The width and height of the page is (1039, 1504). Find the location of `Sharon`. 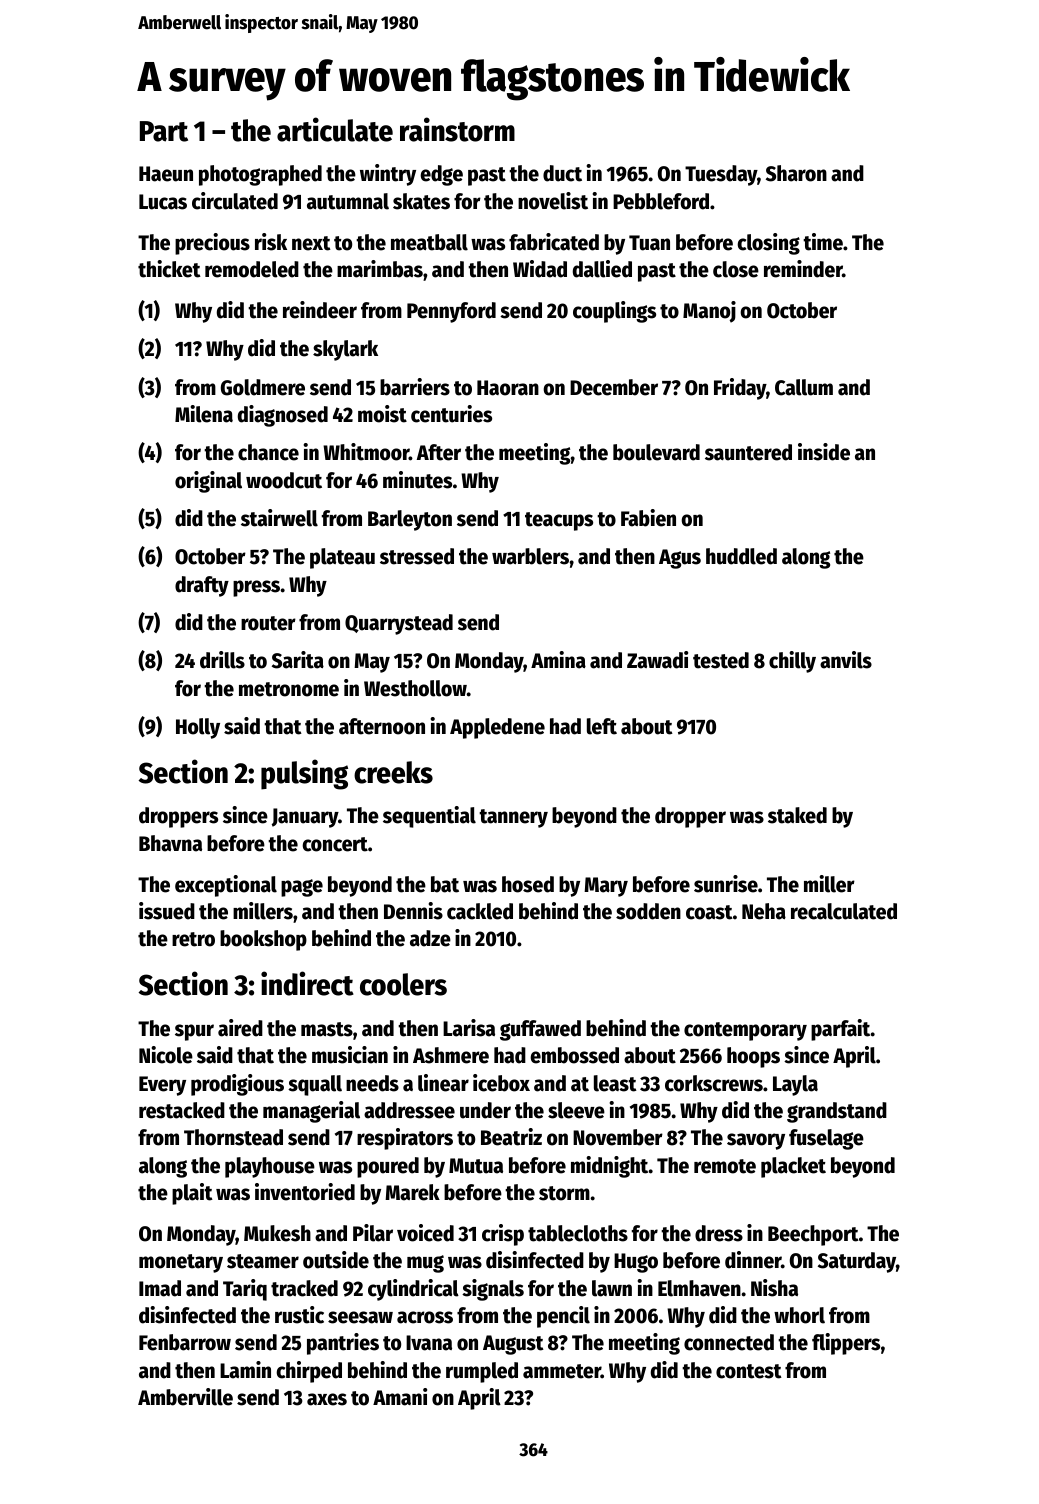

Sharon is located at coordinates (796, 173).
